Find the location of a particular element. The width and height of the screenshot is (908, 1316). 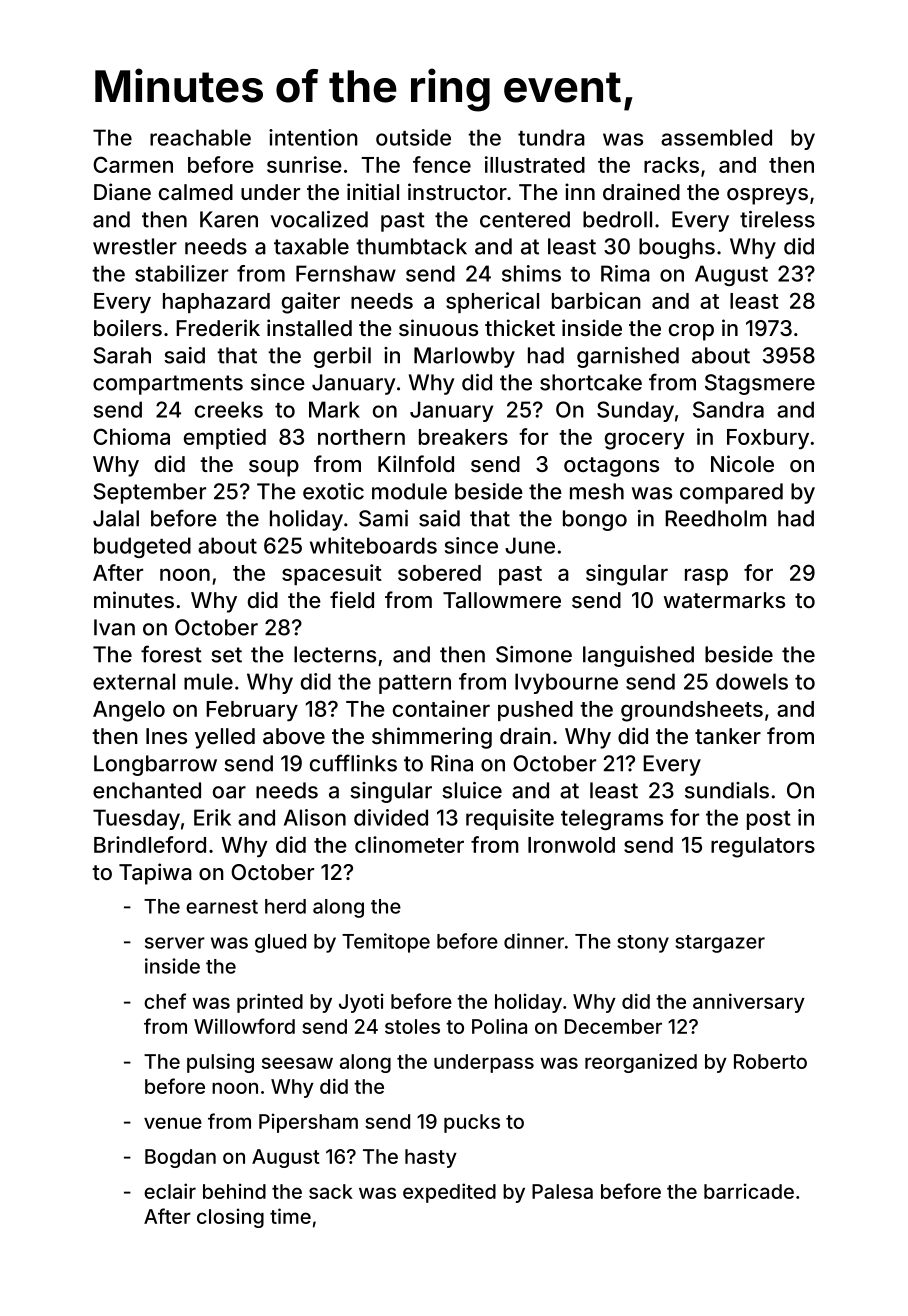

time is located at coordinates (290, 1216).
